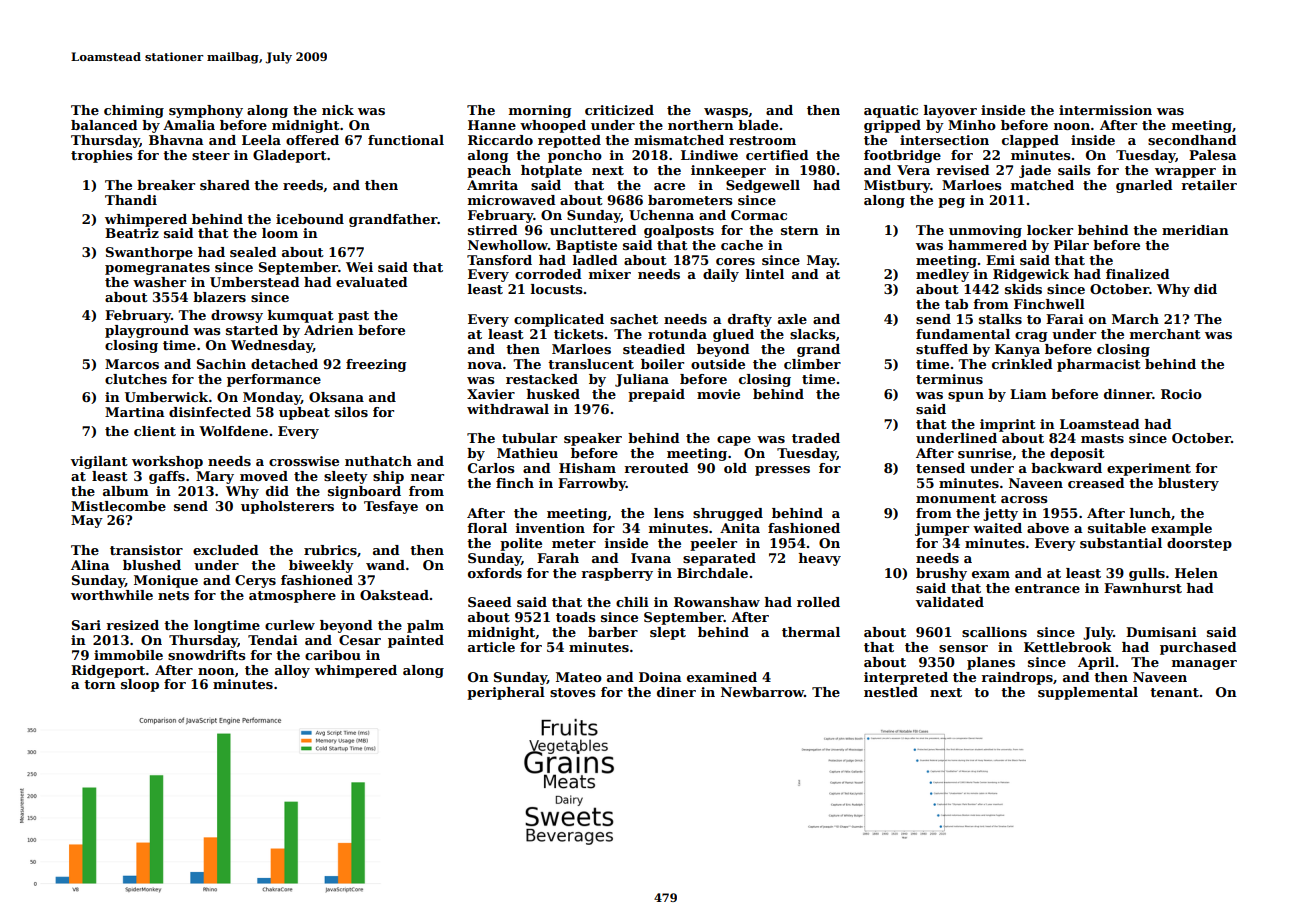  What do you see at coordinates (1213, 155) in the screenshot?
I see `Palesa` at bounding box center [1213, 155].
